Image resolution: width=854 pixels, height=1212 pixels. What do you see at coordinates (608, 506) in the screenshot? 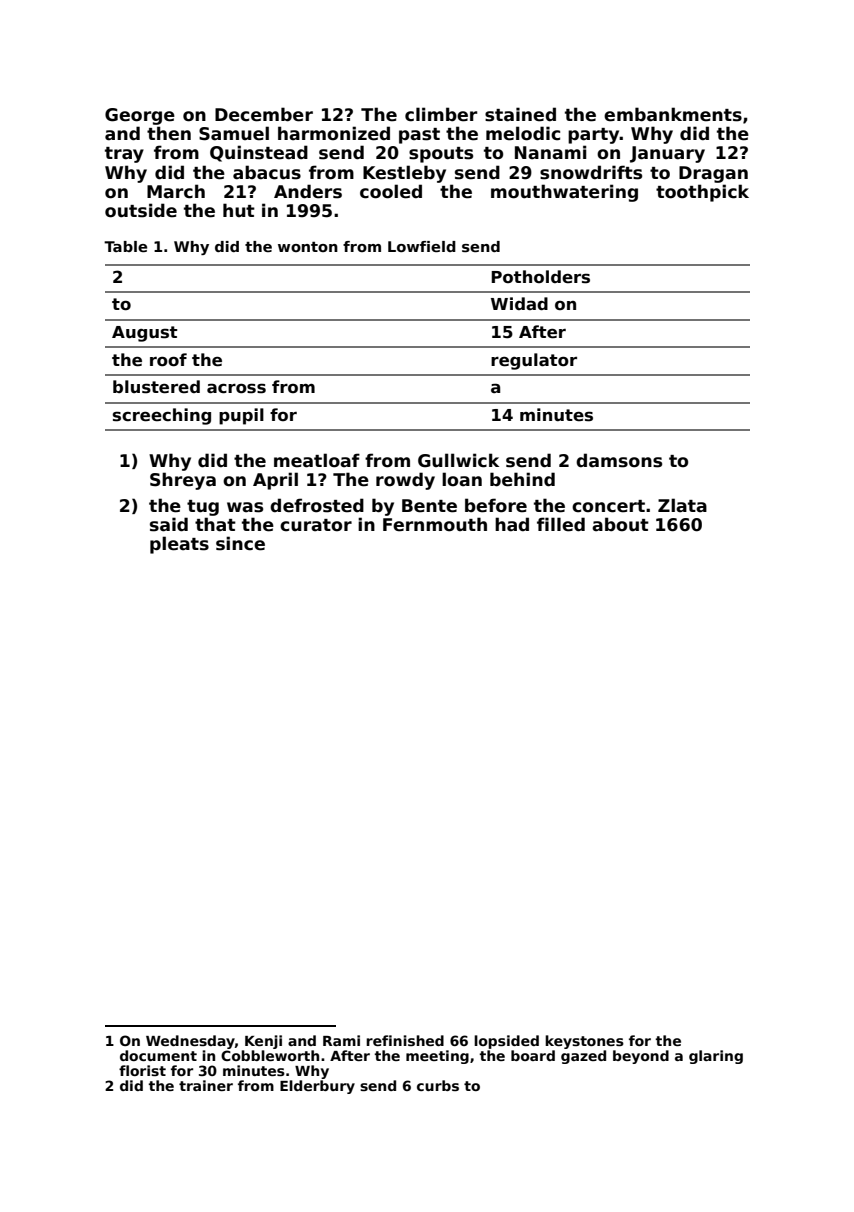
I see `concert` at bounding box center [608, 506].
